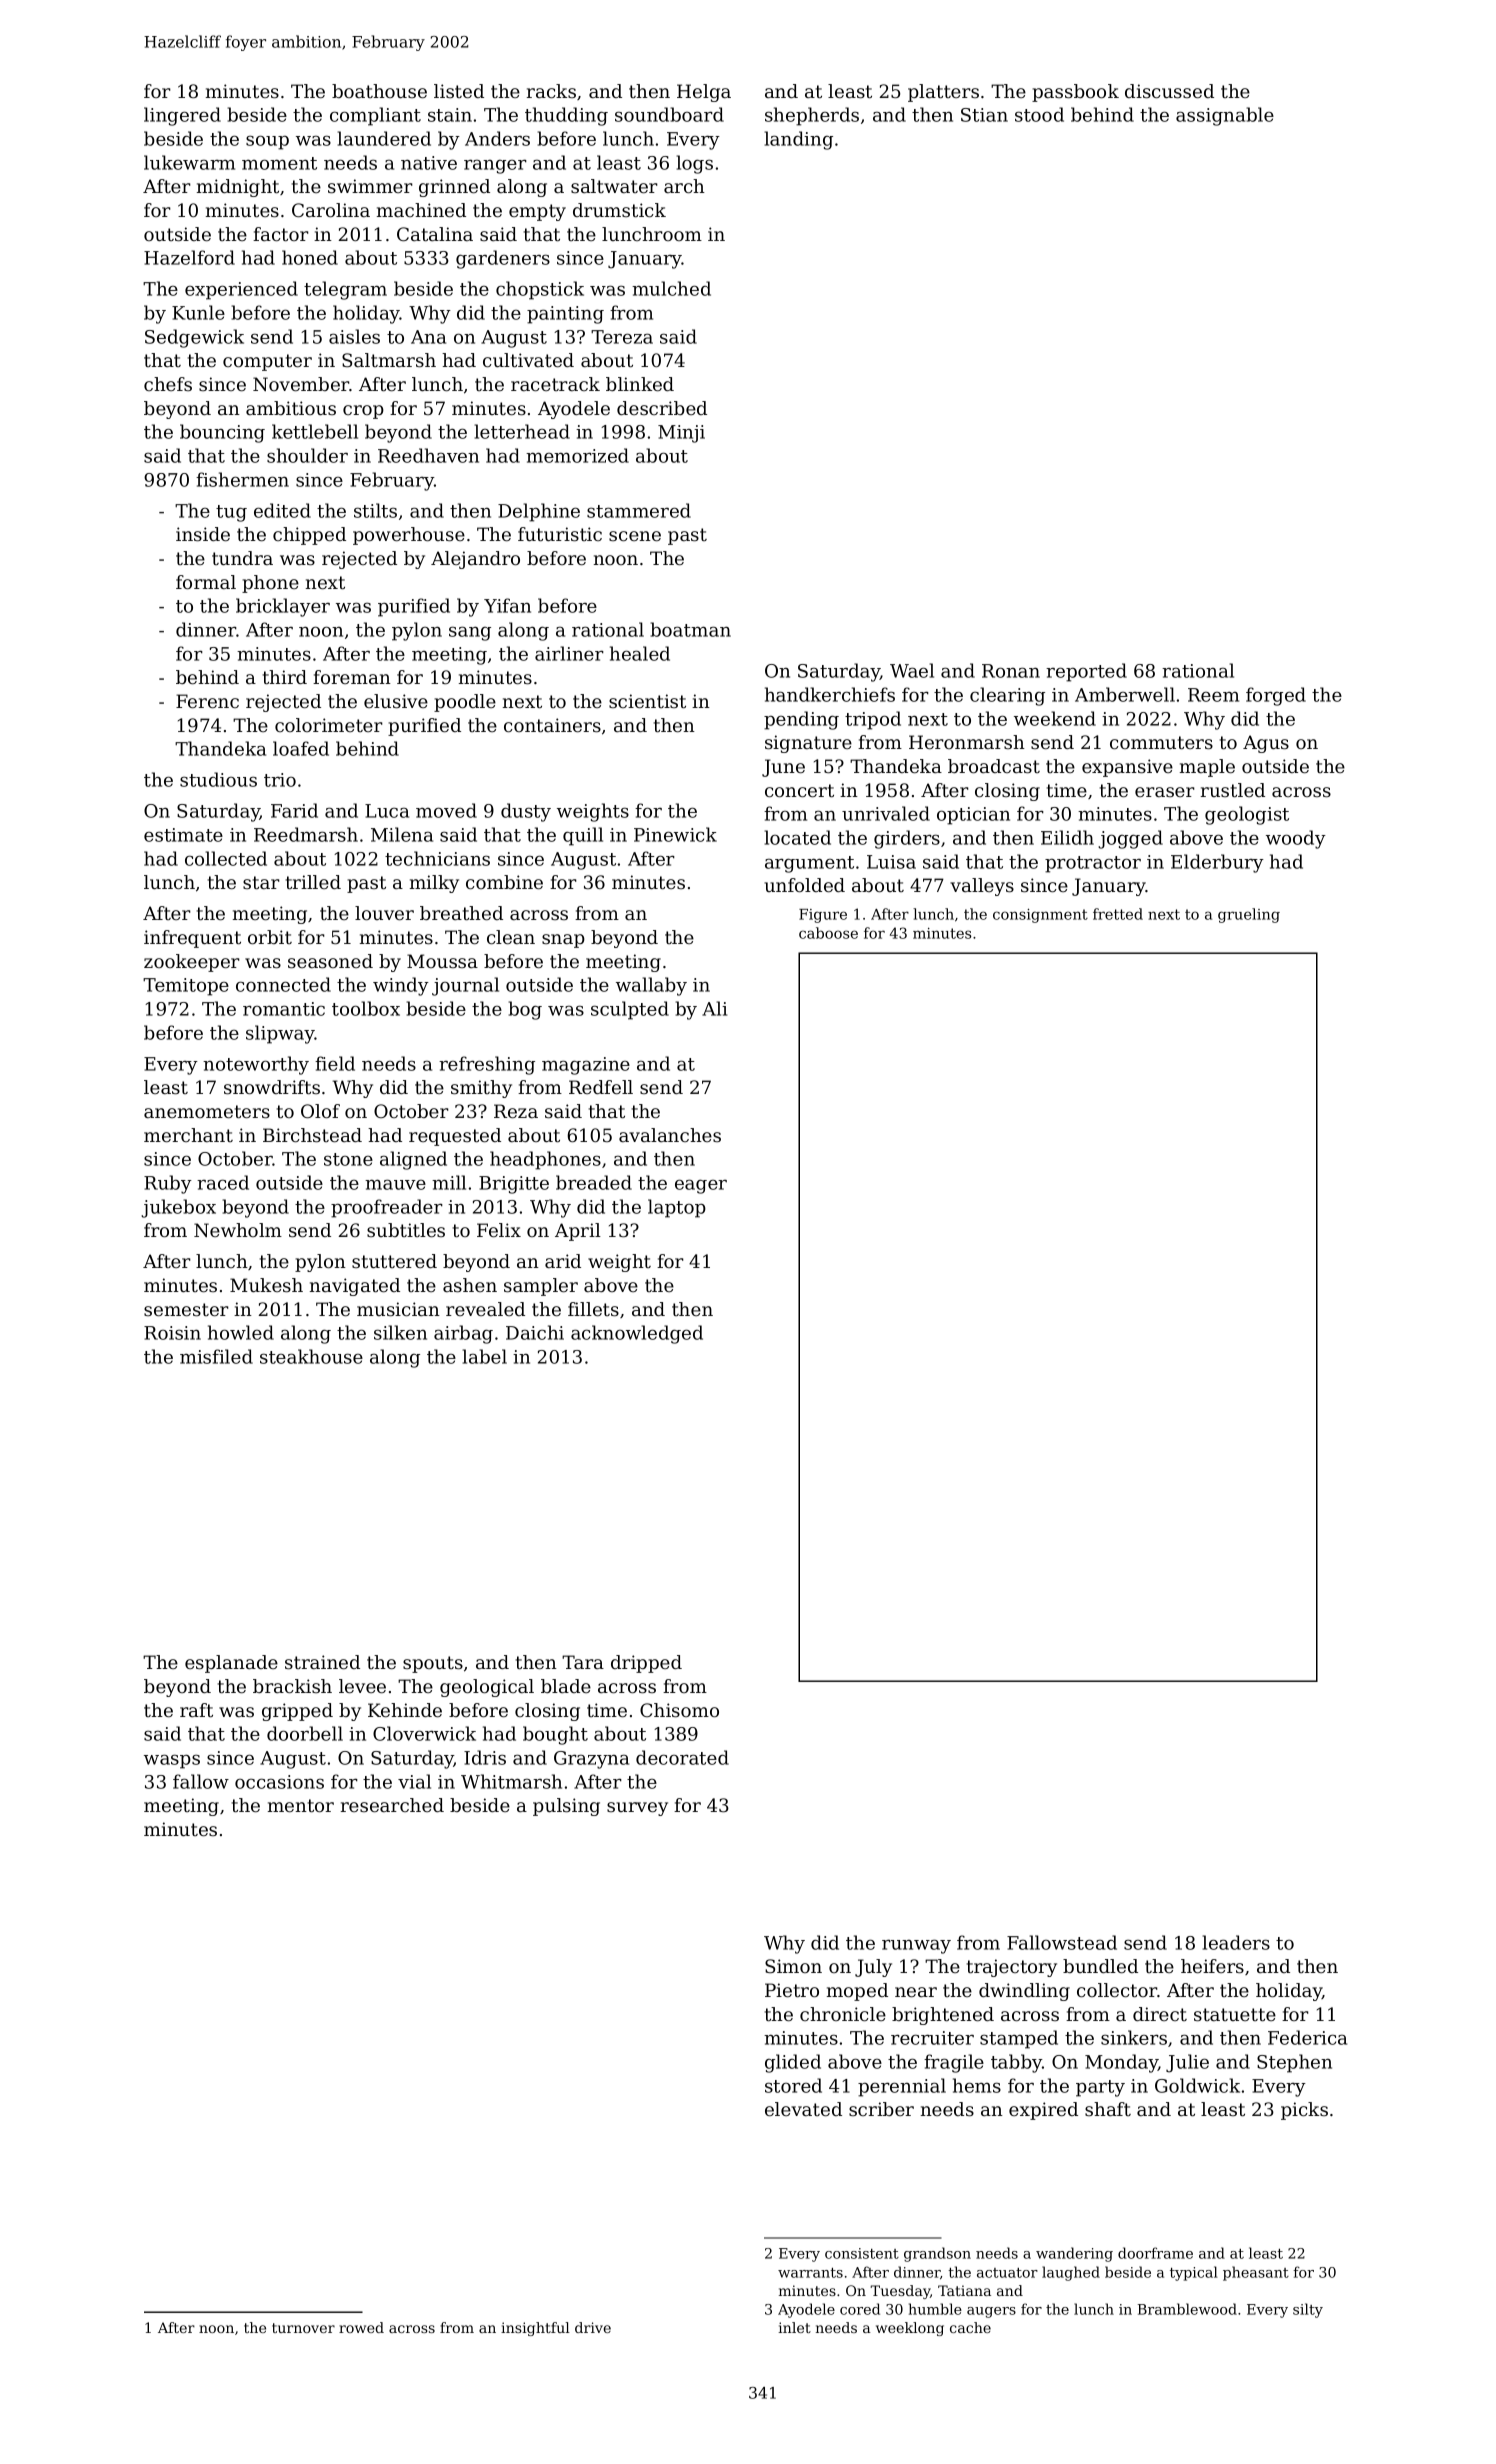 This screenshot has height=2464, width=1496. Describe the element at coordinates (1249, 915) in the screenshot. I see `grueling` at that location.
